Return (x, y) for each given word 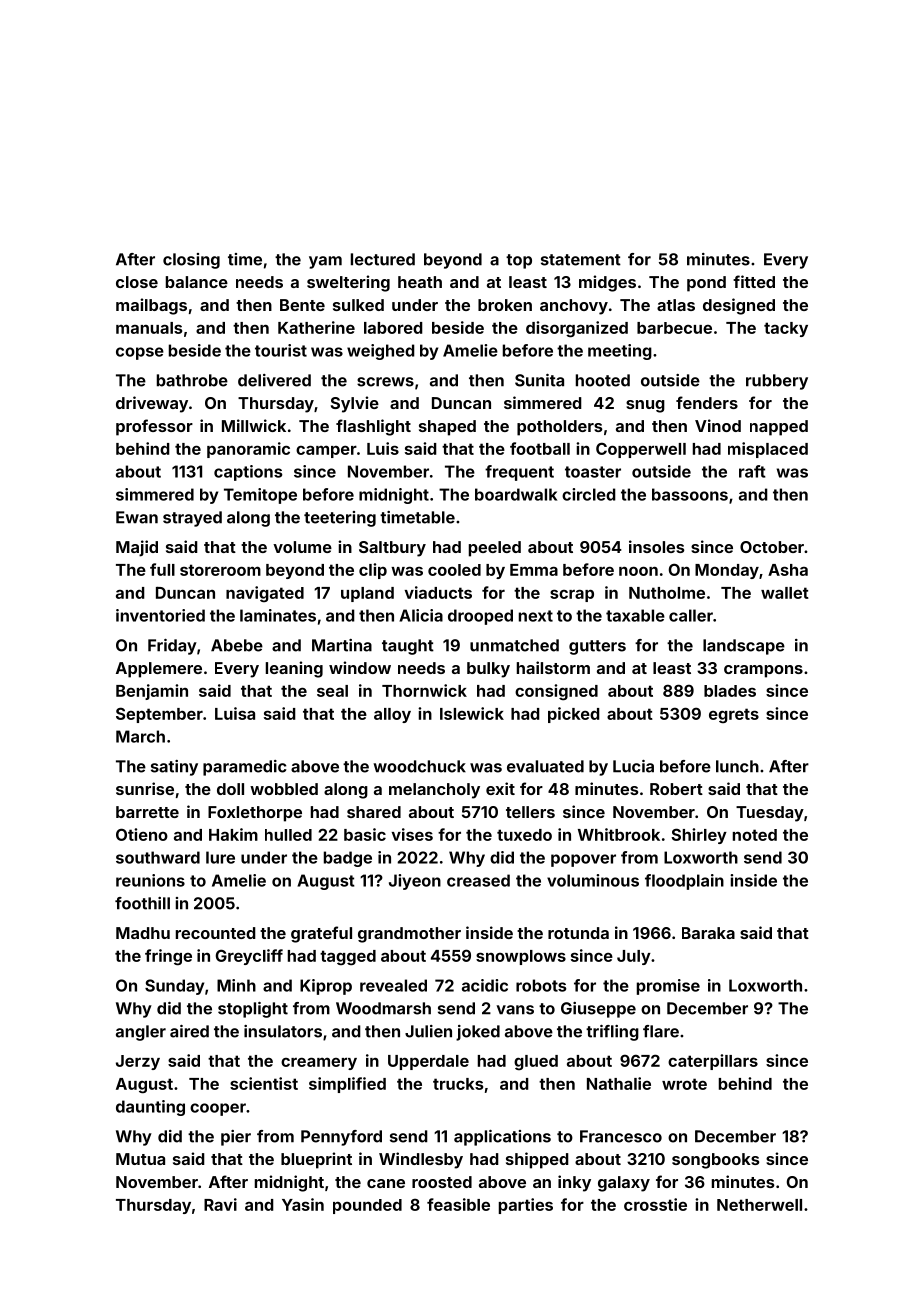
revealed (393, 985)
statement (581, 260)
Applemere (159, 670)
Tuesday (770, 814)
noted (755, 835)
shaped (447, 428)
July (634, 957)
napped (779, 428)
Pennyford (341, 1138)
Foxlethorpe (255, 814)
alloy (392, 715)
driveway (152, 404)
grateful (321, 934)
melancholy (434, 791)
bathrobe (192, 380)
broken (505, 305)
